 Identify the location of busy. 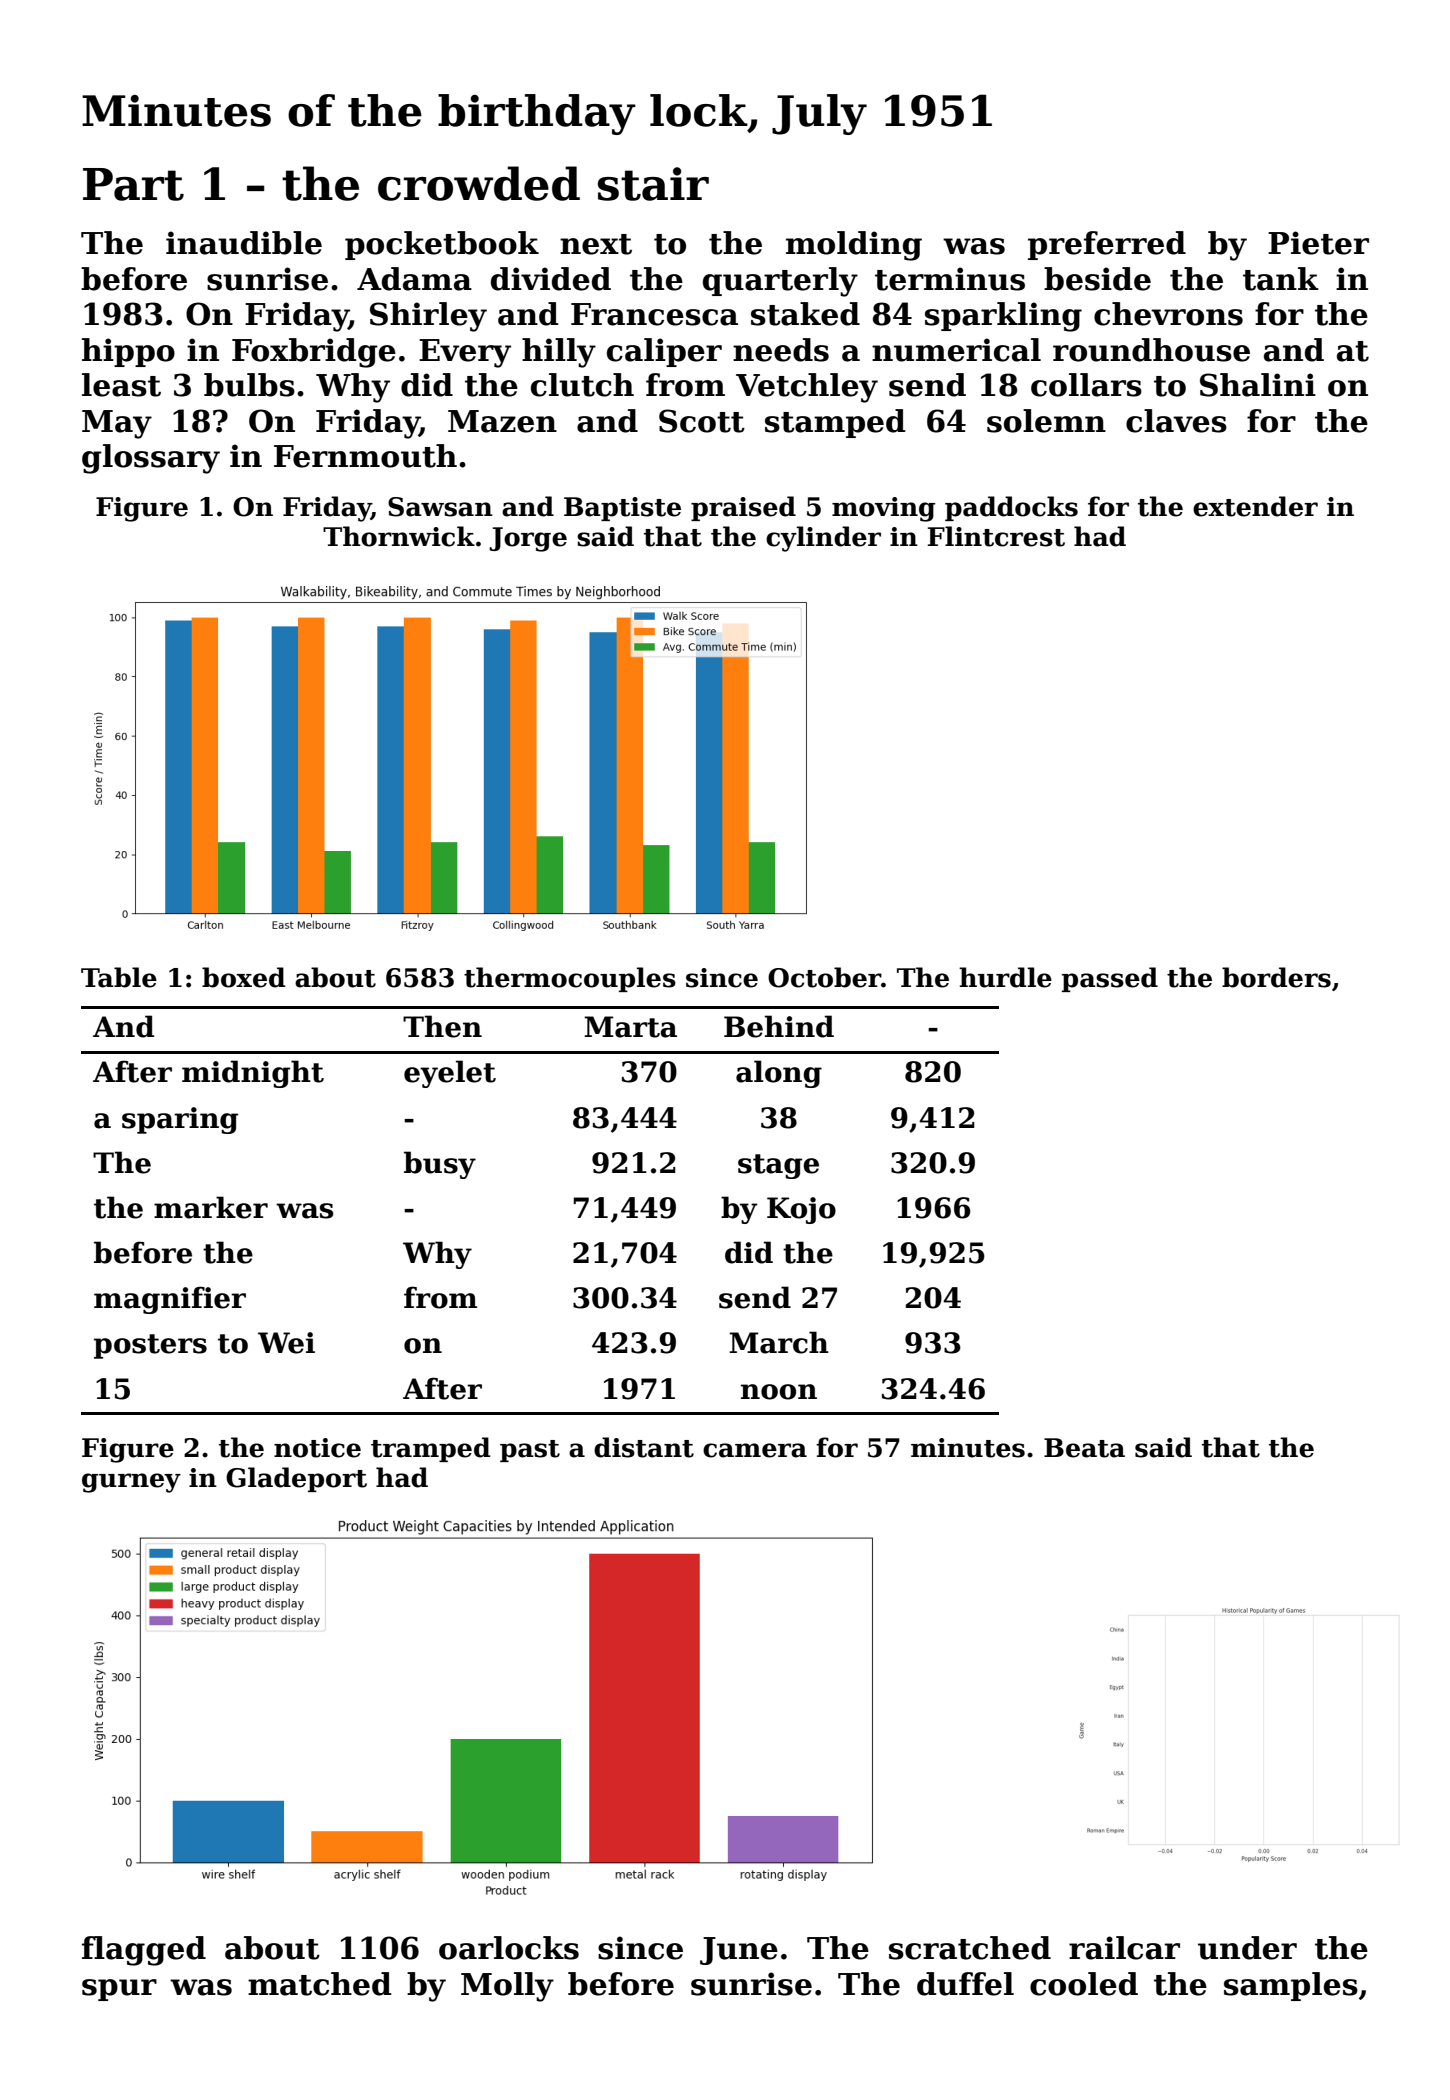
(440, 1165).
